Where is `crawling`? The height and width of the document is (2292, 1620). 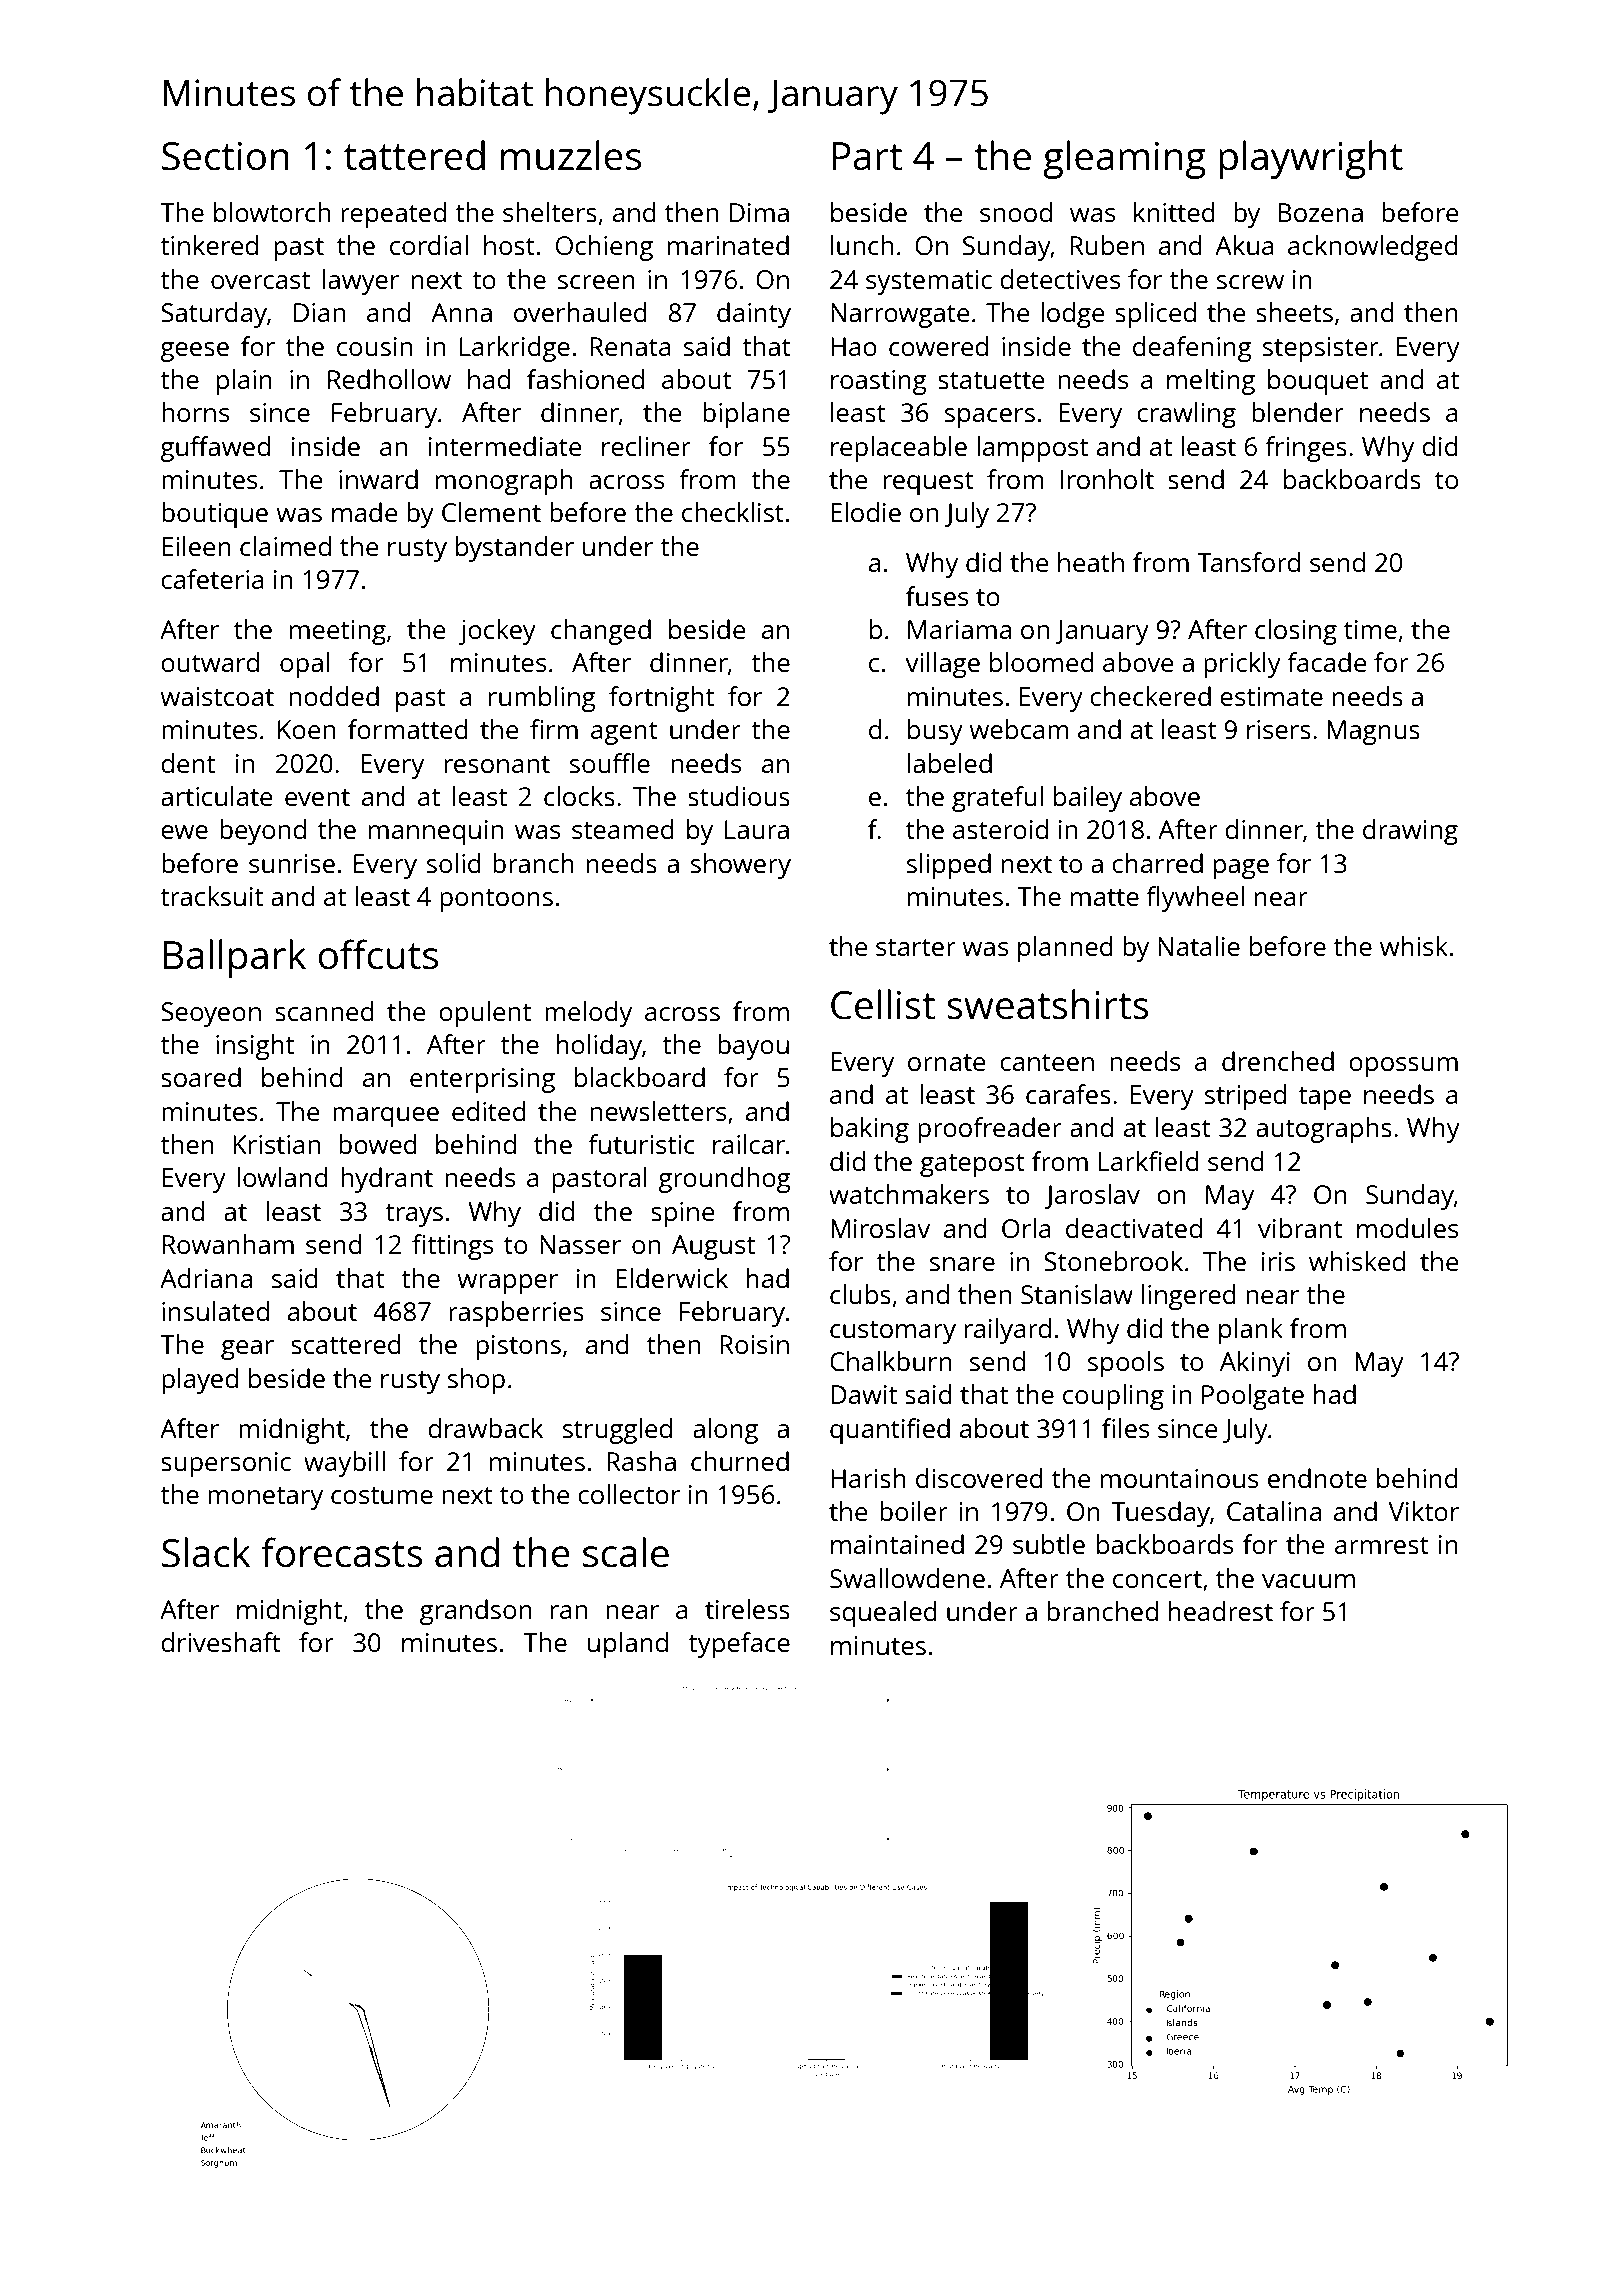 crawling is located at coordinates (1186, 415).
